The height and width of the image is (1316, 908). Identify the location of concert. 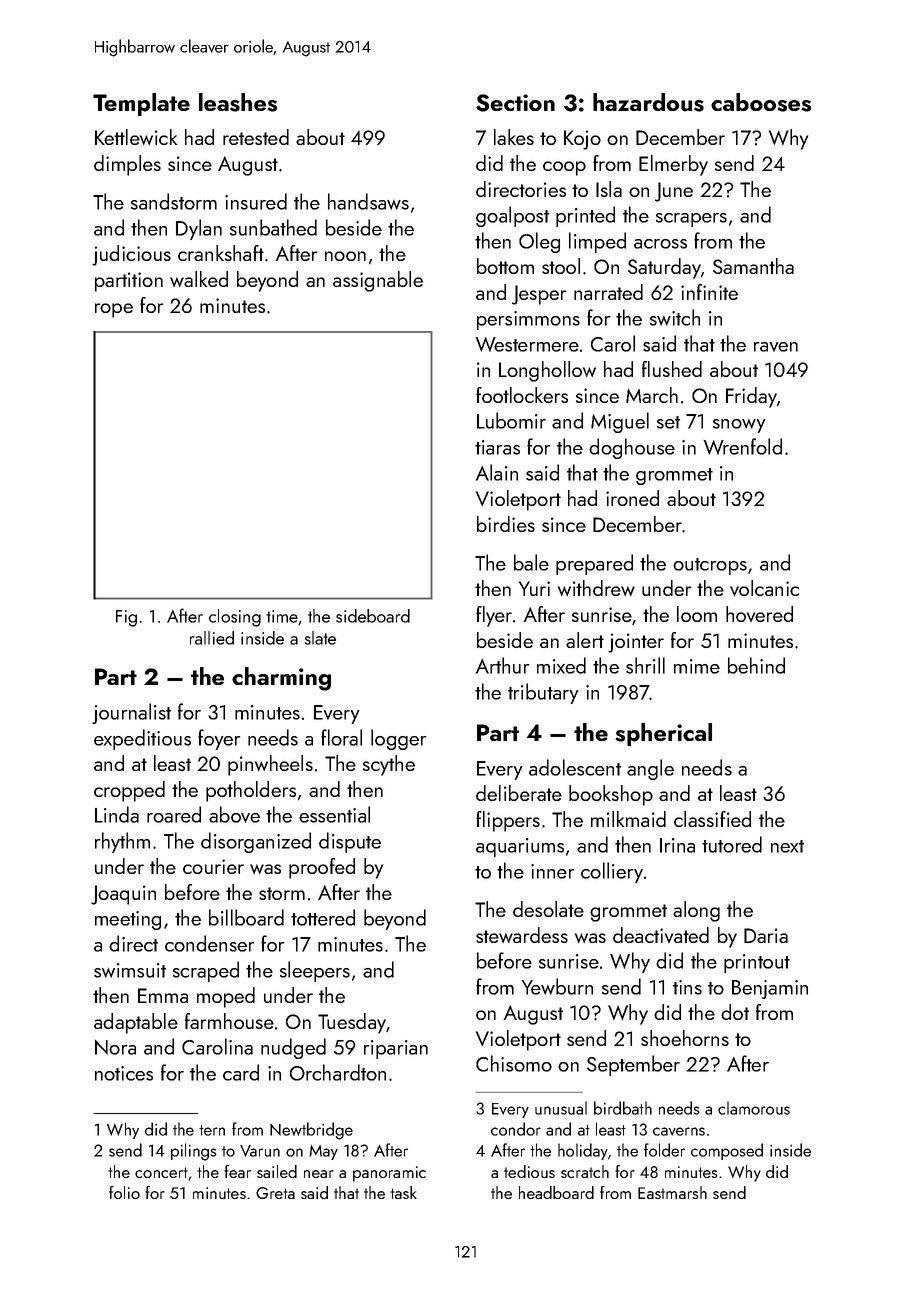
(161, 1172).
